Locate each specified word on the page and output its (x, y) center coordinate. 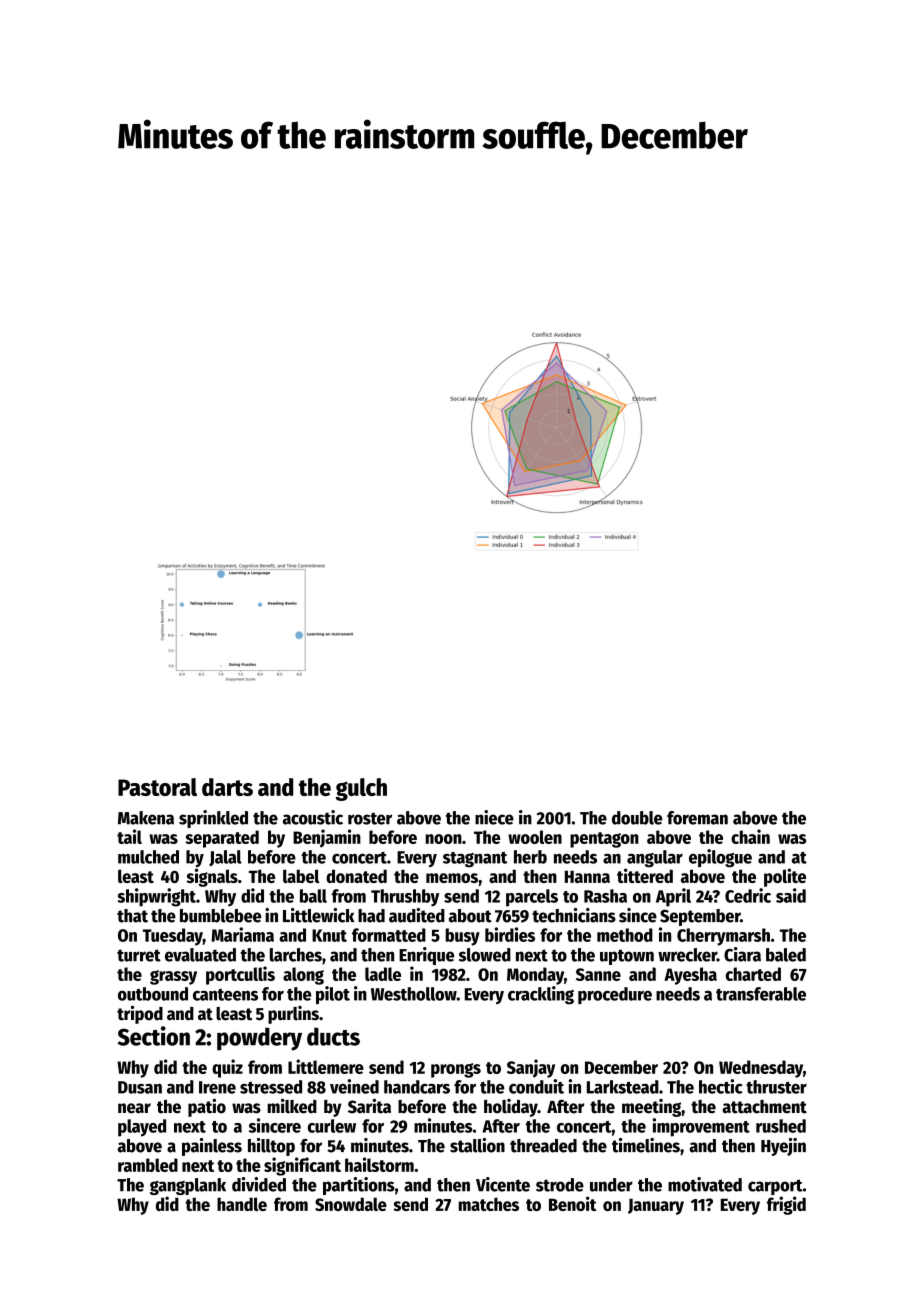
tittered (645, 875)
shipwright (156, 897)
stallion (477, 1145)
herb (530, 857)
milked (292, 1106)
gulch (361, 789)
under (611, 1185)
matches (488, 1204)
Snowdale (351, 1204)
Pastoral (157, 787)
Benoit (572, 1203)
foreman (697, 818)
